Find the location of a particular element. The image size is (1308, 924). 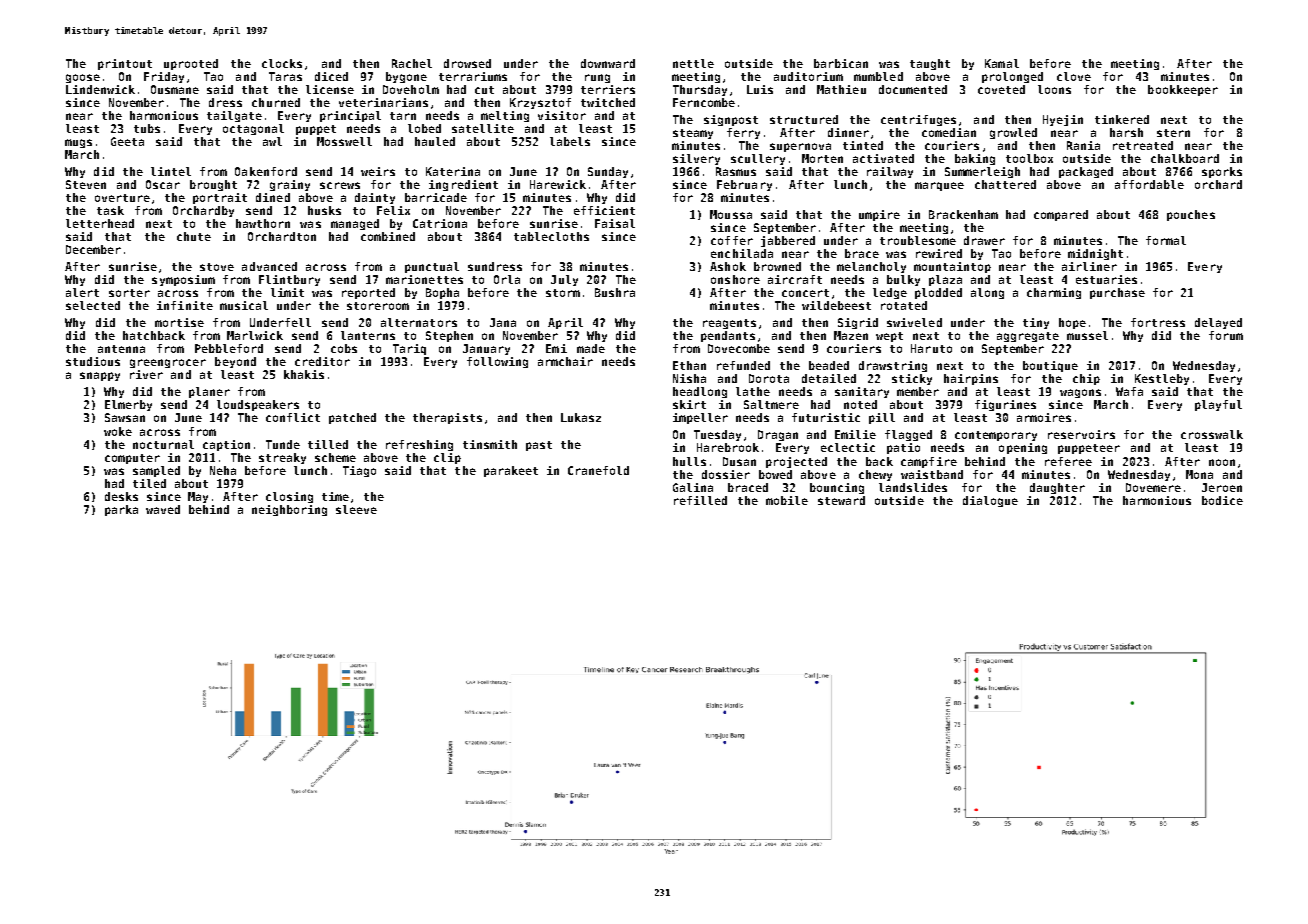

Kamal is located at coordinates (1002, 63).
